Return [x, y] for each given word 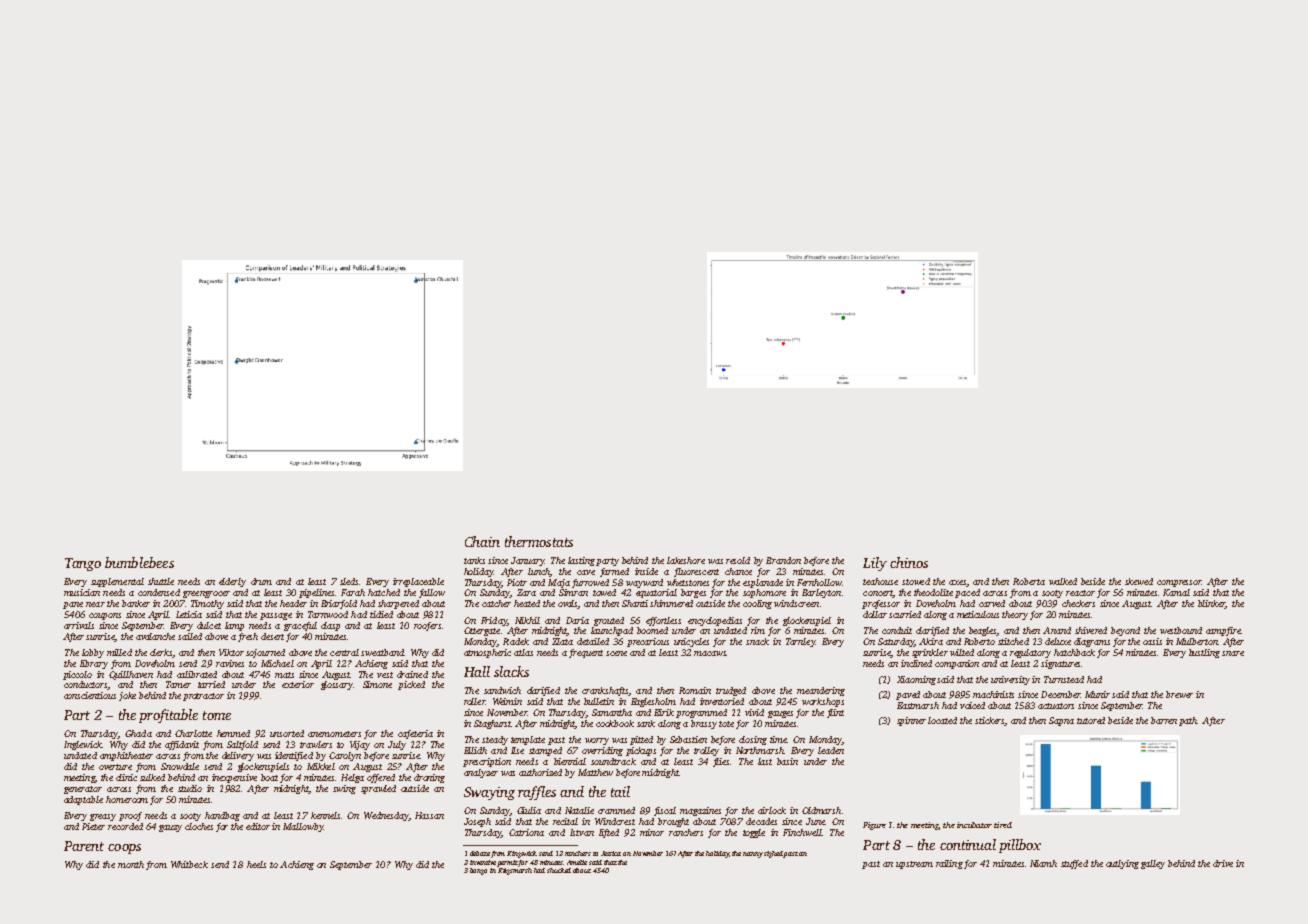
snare [1233, 653]
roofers [427, 626]
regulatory [1030, 653]
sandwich [502, 690]
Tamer [178, 684]
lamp [234, 626]
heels [256, 864]
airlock [772, 810]
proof [130, 816]
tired [1003, 825]
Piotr [517, 582]
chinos [909, 562]
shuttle [161, 581]
